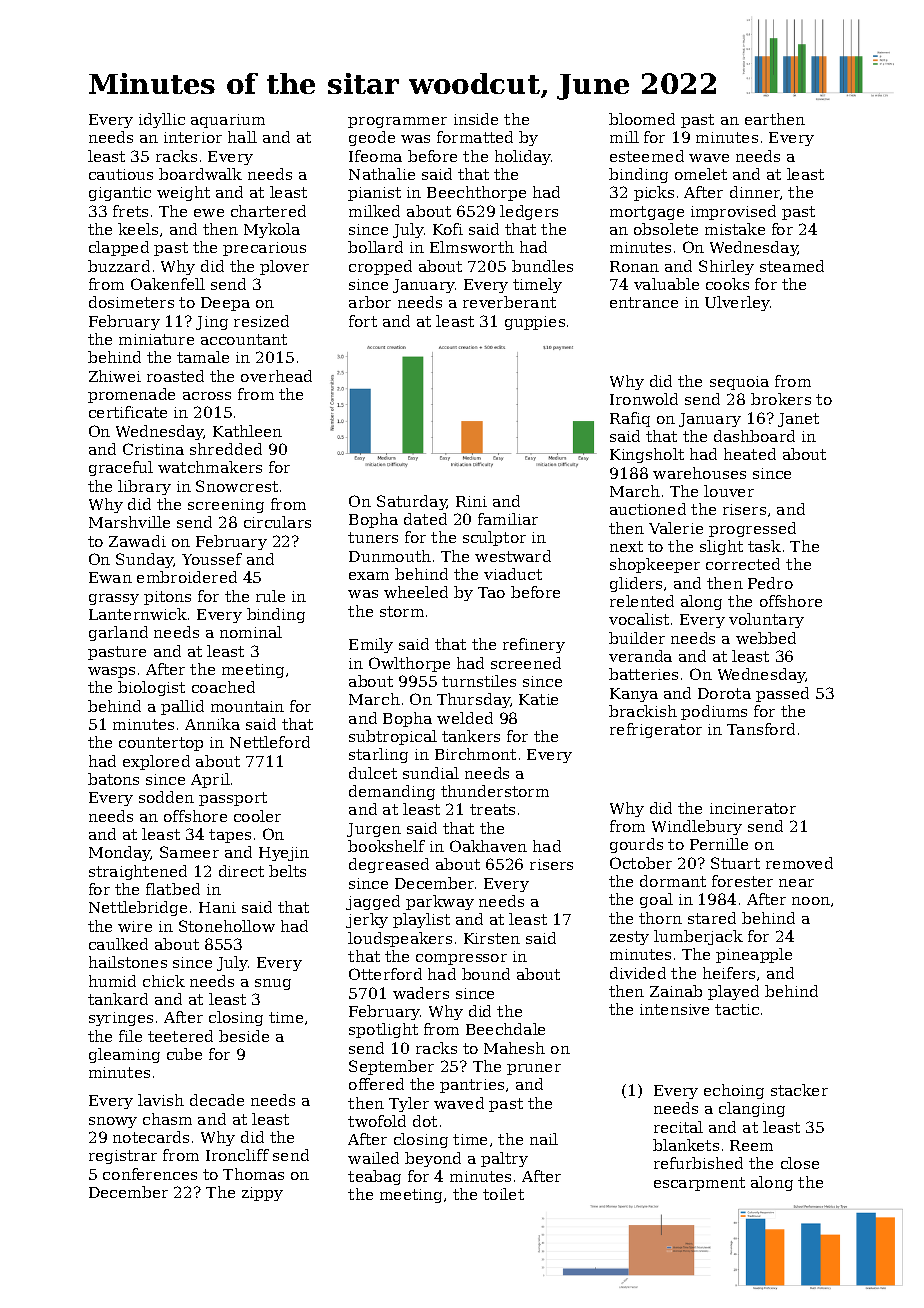 The width and height of the screenshot is (924, 1308). I want to click on Windlebury, so click(697, 827).
